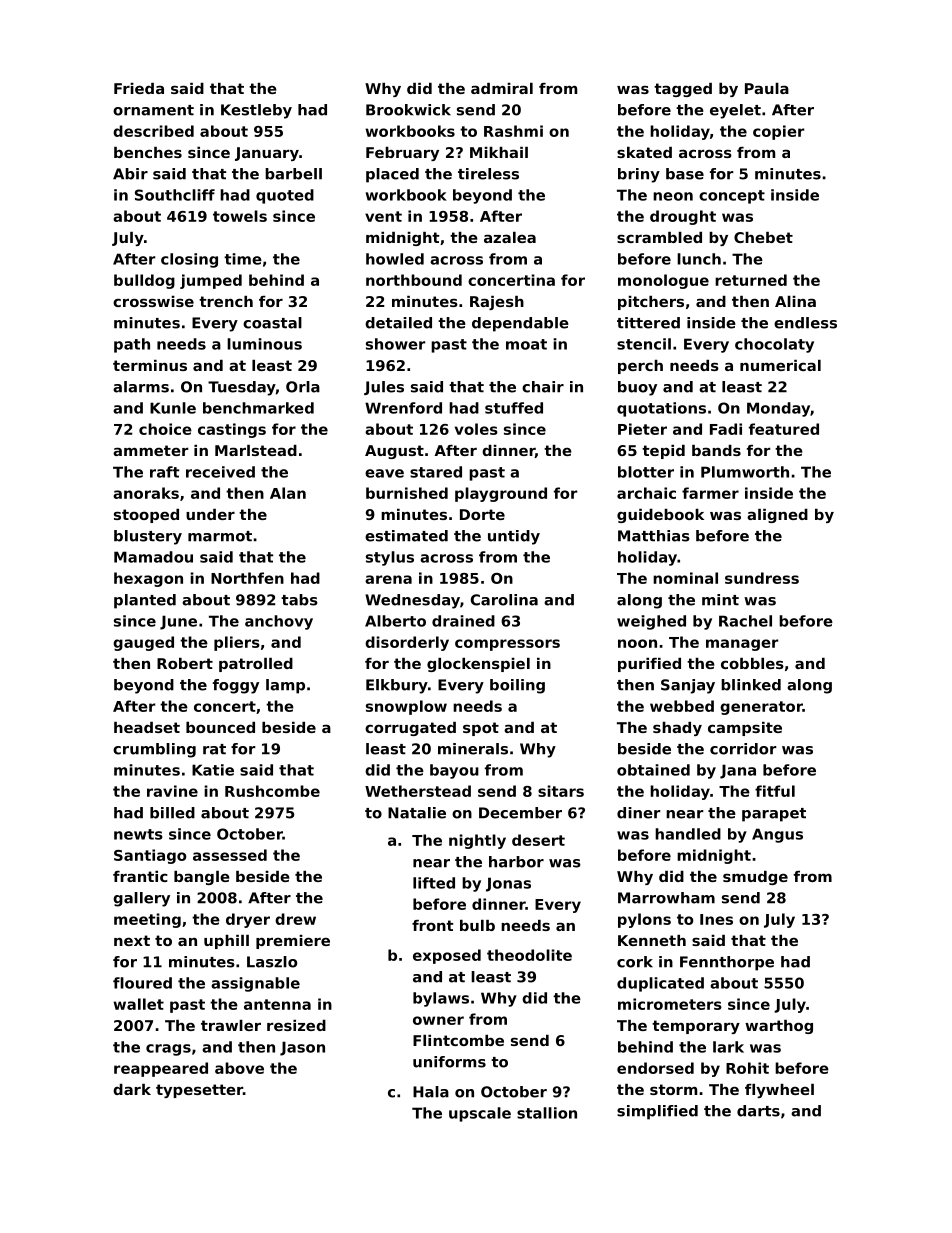  I want to click on simplified, so click(657, 1112).
